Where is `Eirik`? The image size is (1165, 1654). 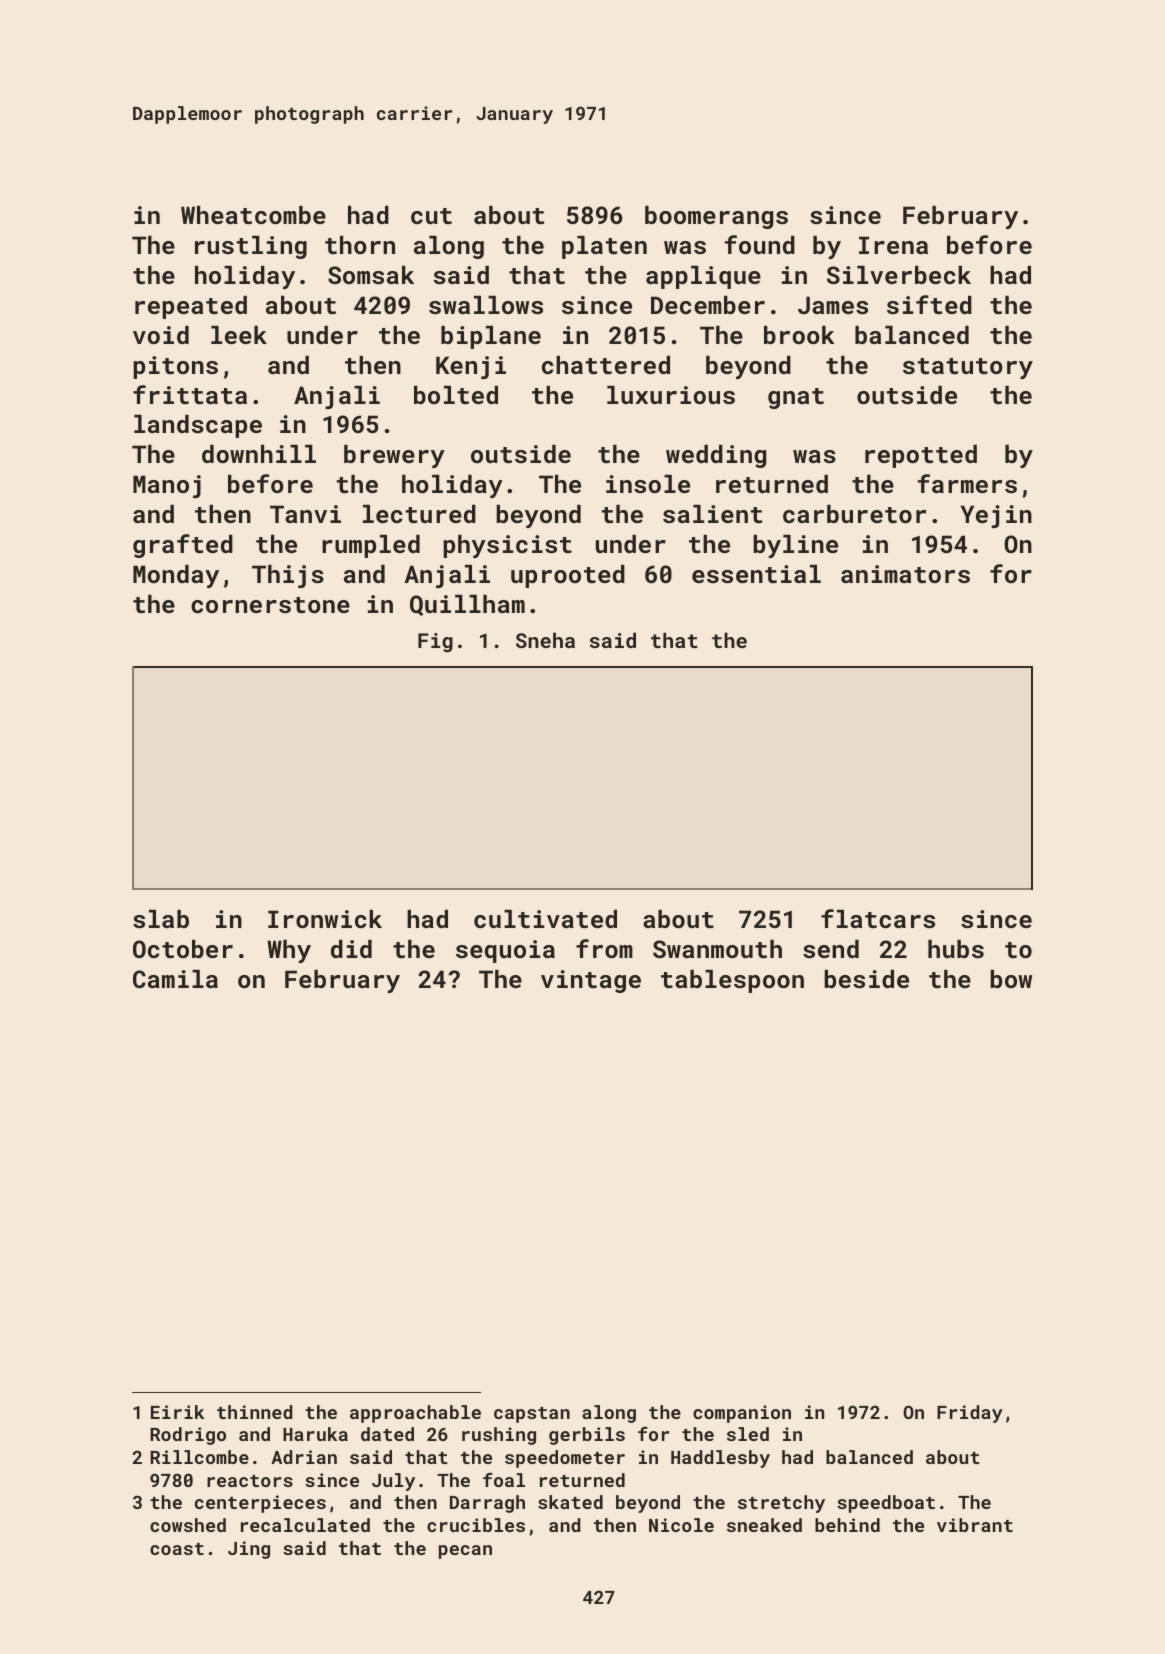
Eirik is located at coordinates (177, 1412).
